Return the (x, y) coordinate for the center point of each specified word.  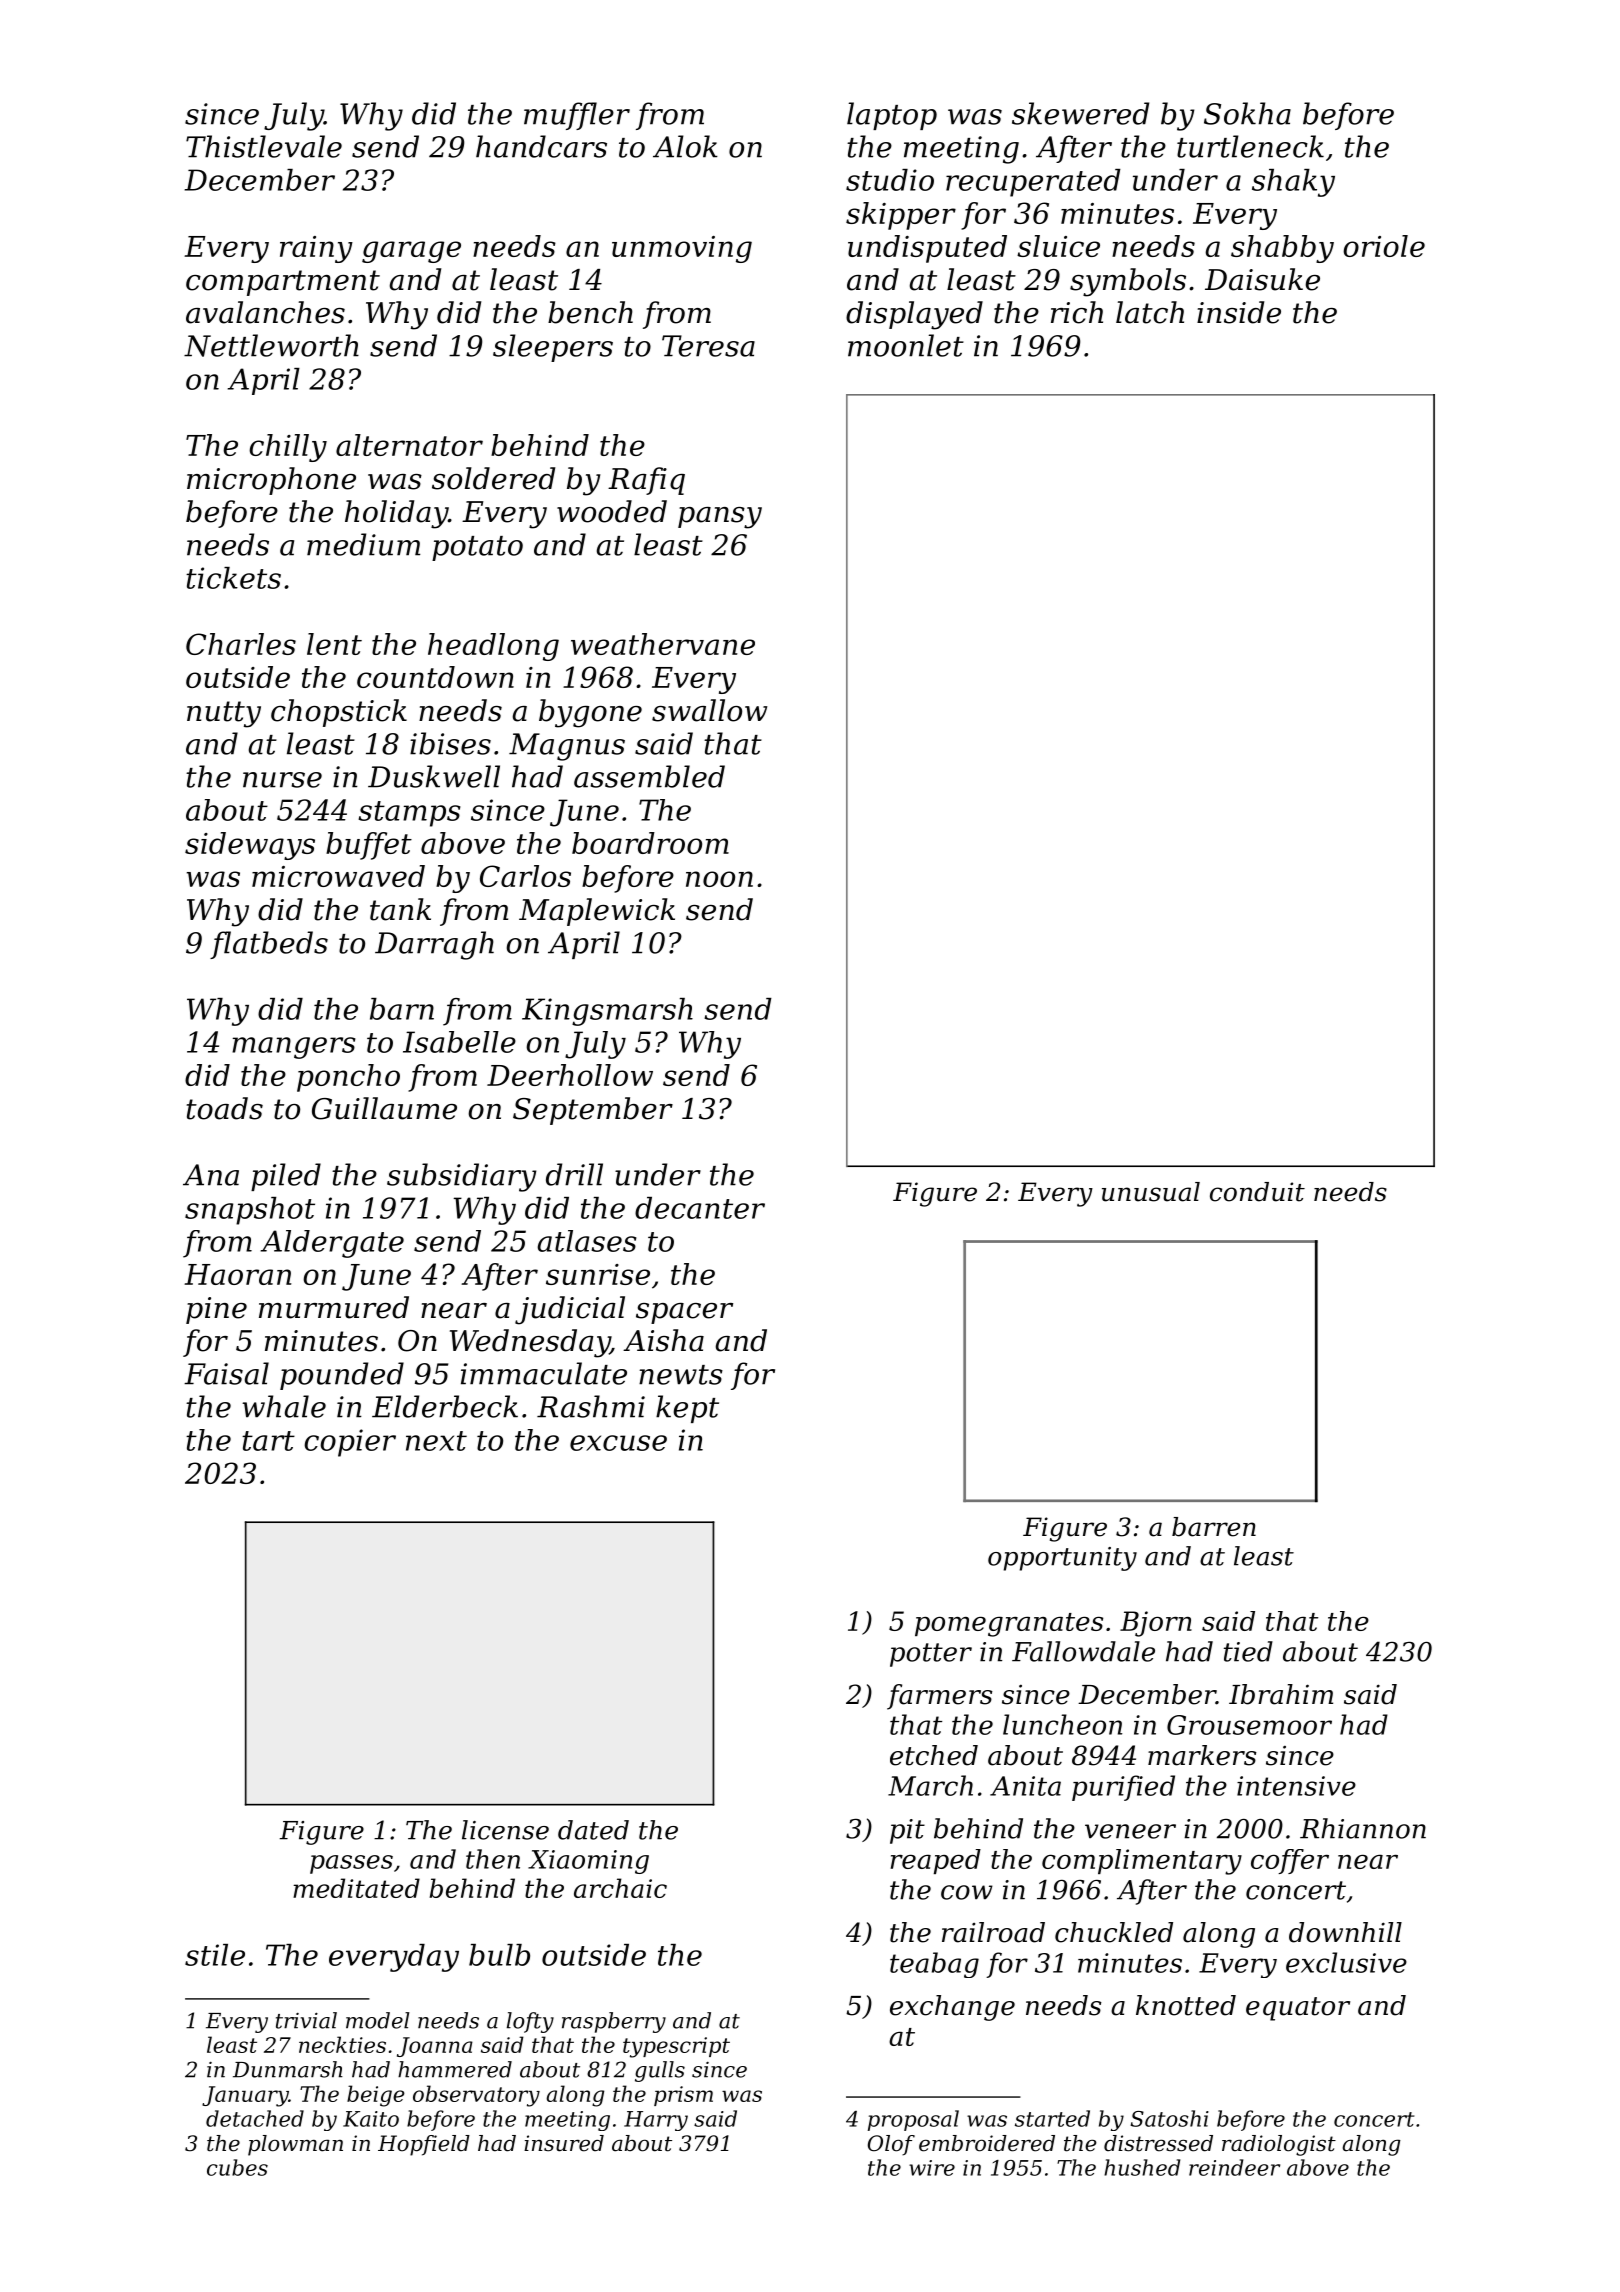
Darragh (434, 945)
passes (351, 1864)
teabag (934, 1965)
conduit (1257, 1192)
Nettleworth (271, 345)
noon (719, 879)
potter (931, 1655)
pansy (720, 518)
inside (1239, 312)
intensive (1296, 1786)
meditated (356, 1888)
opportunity (1062, 1559)
